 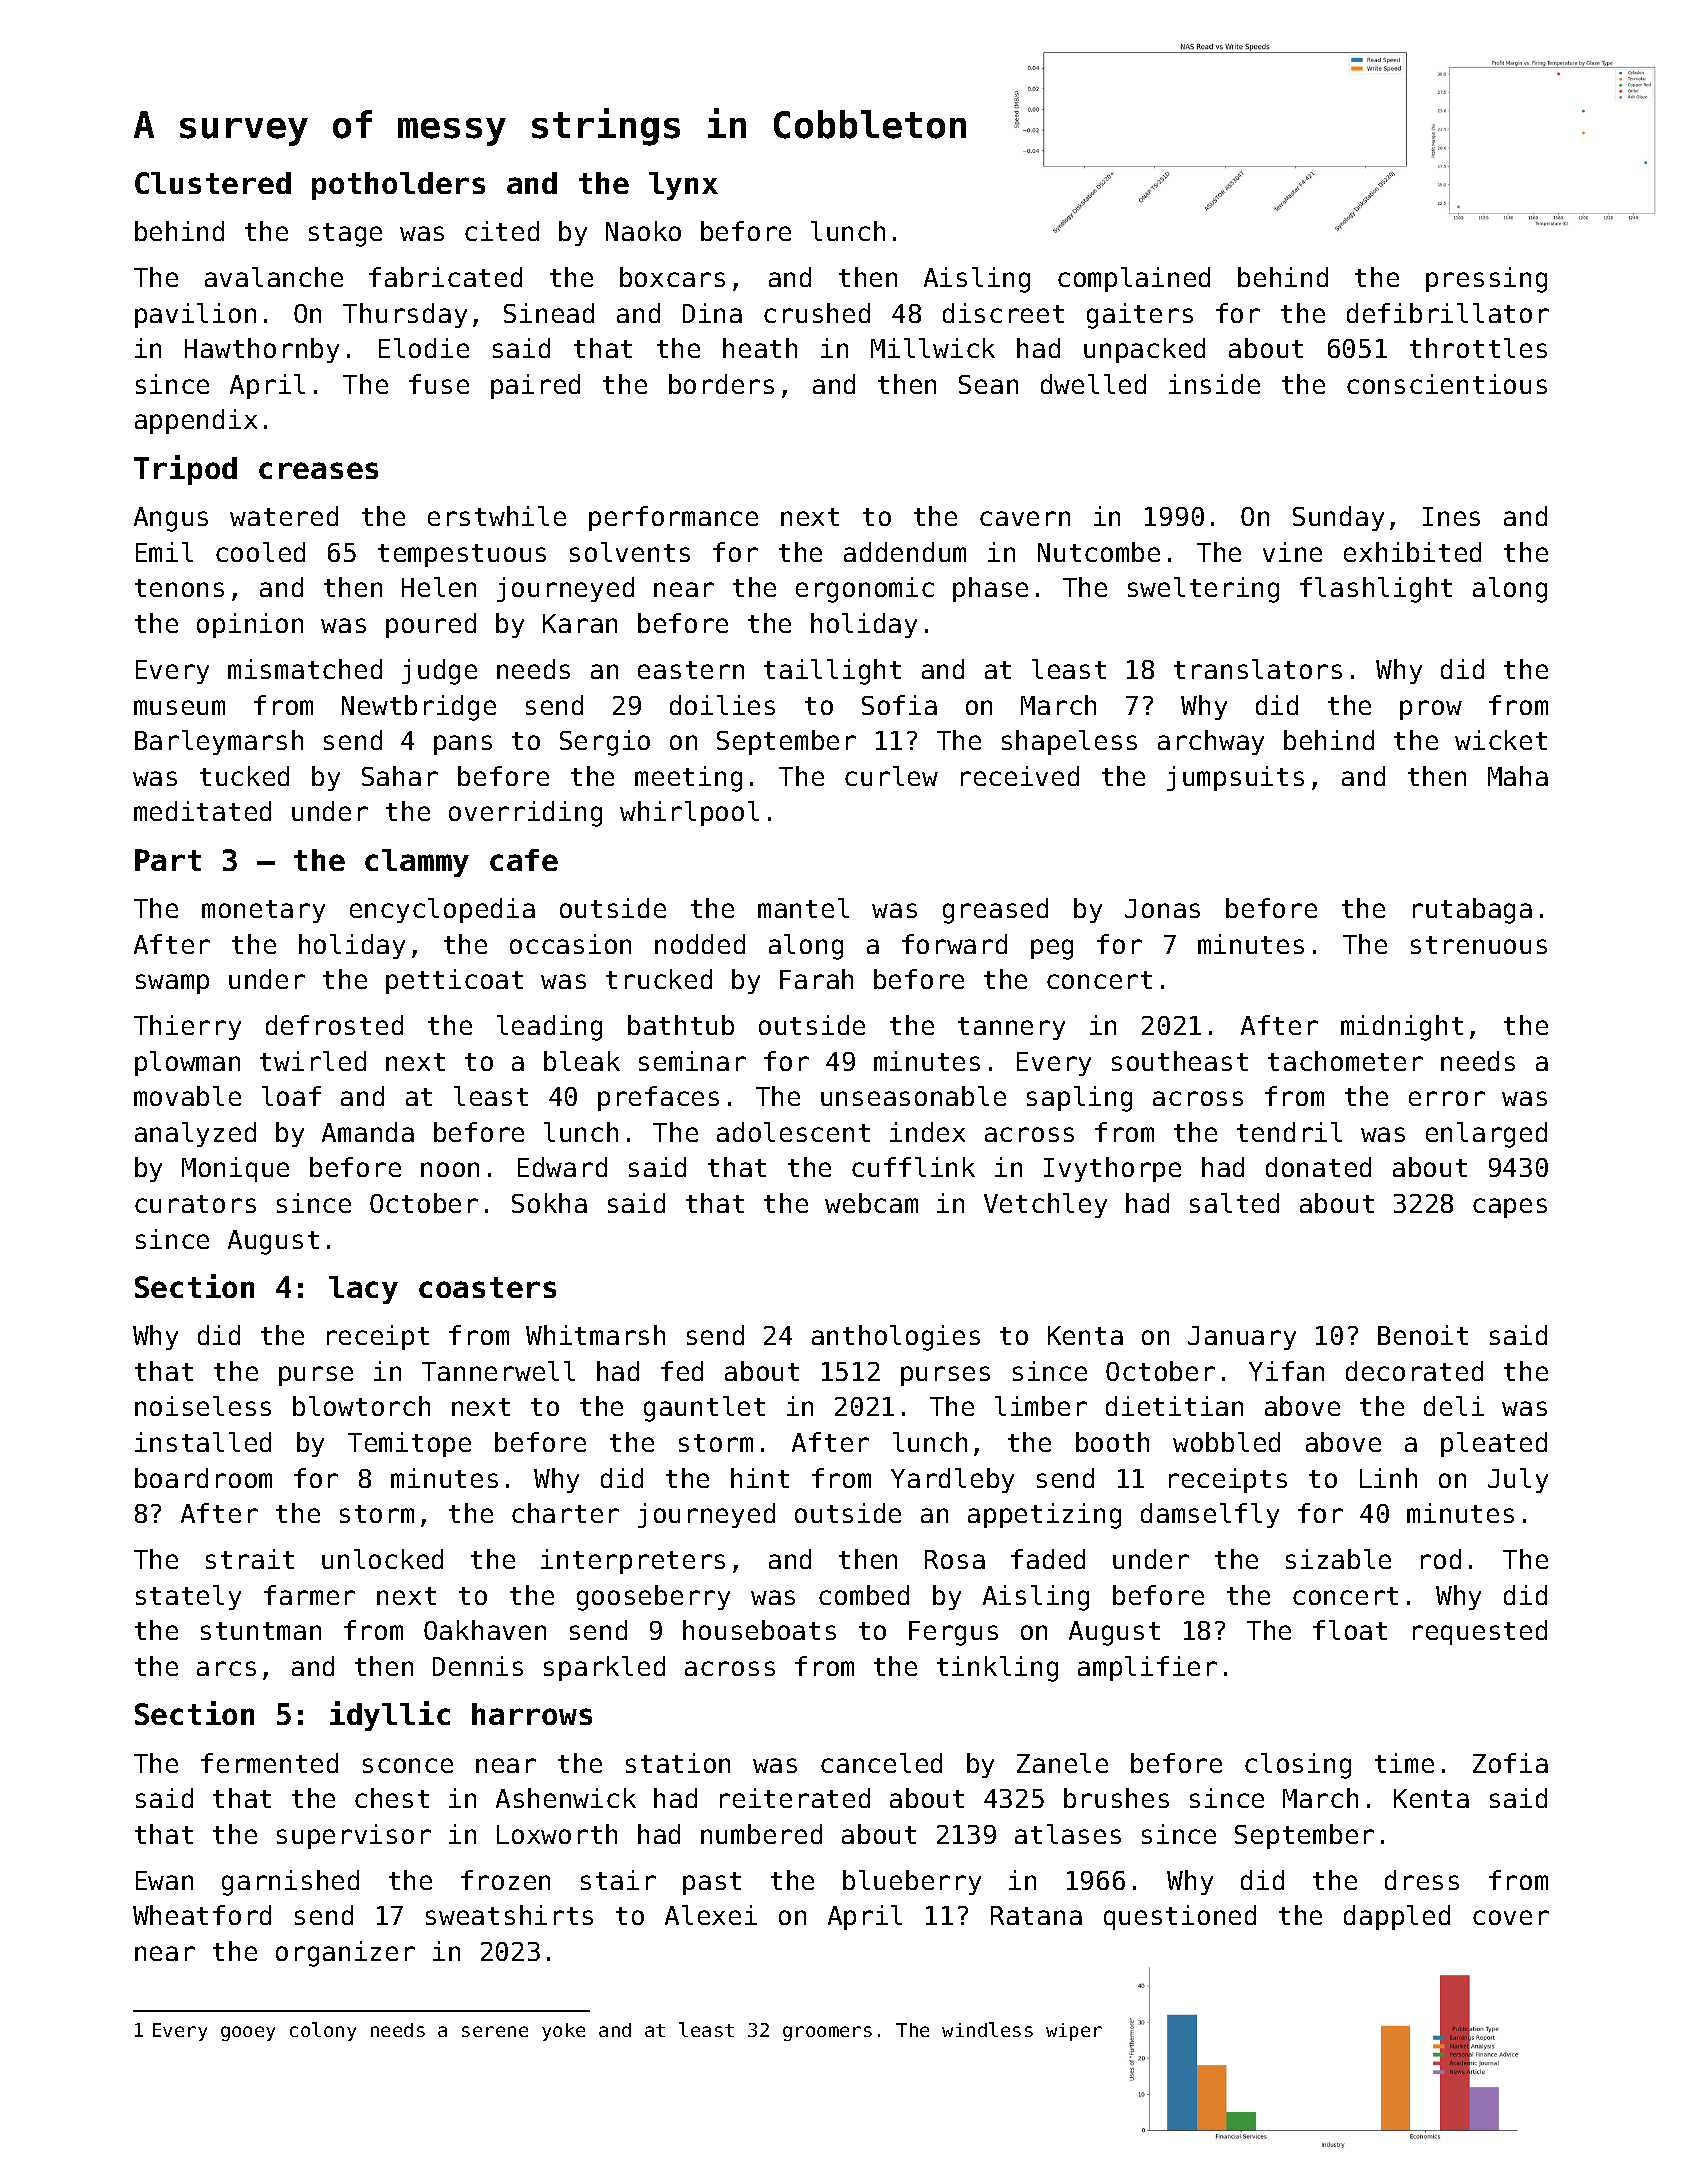 I want to click on unlocked, so click(x=382, y=1559).
